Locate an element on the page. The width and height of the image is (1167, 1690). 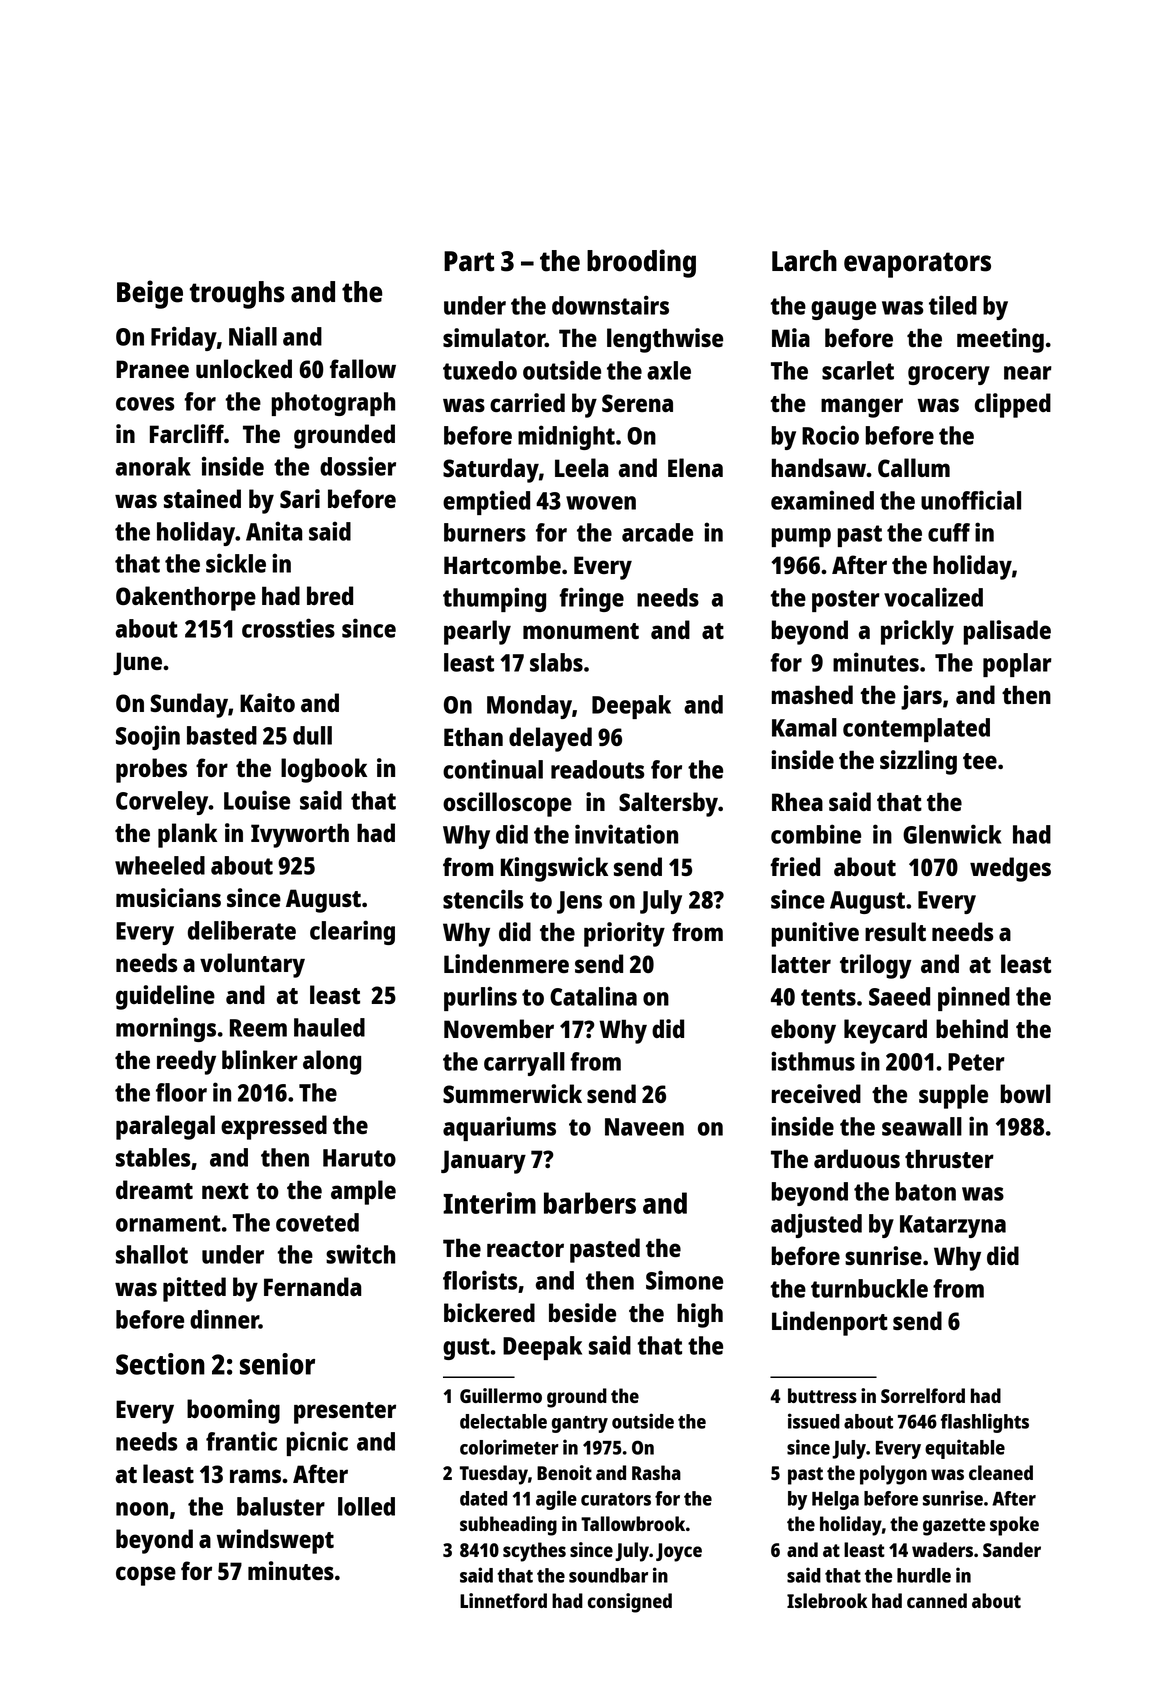
Part is located at coordinates (469, 261).
